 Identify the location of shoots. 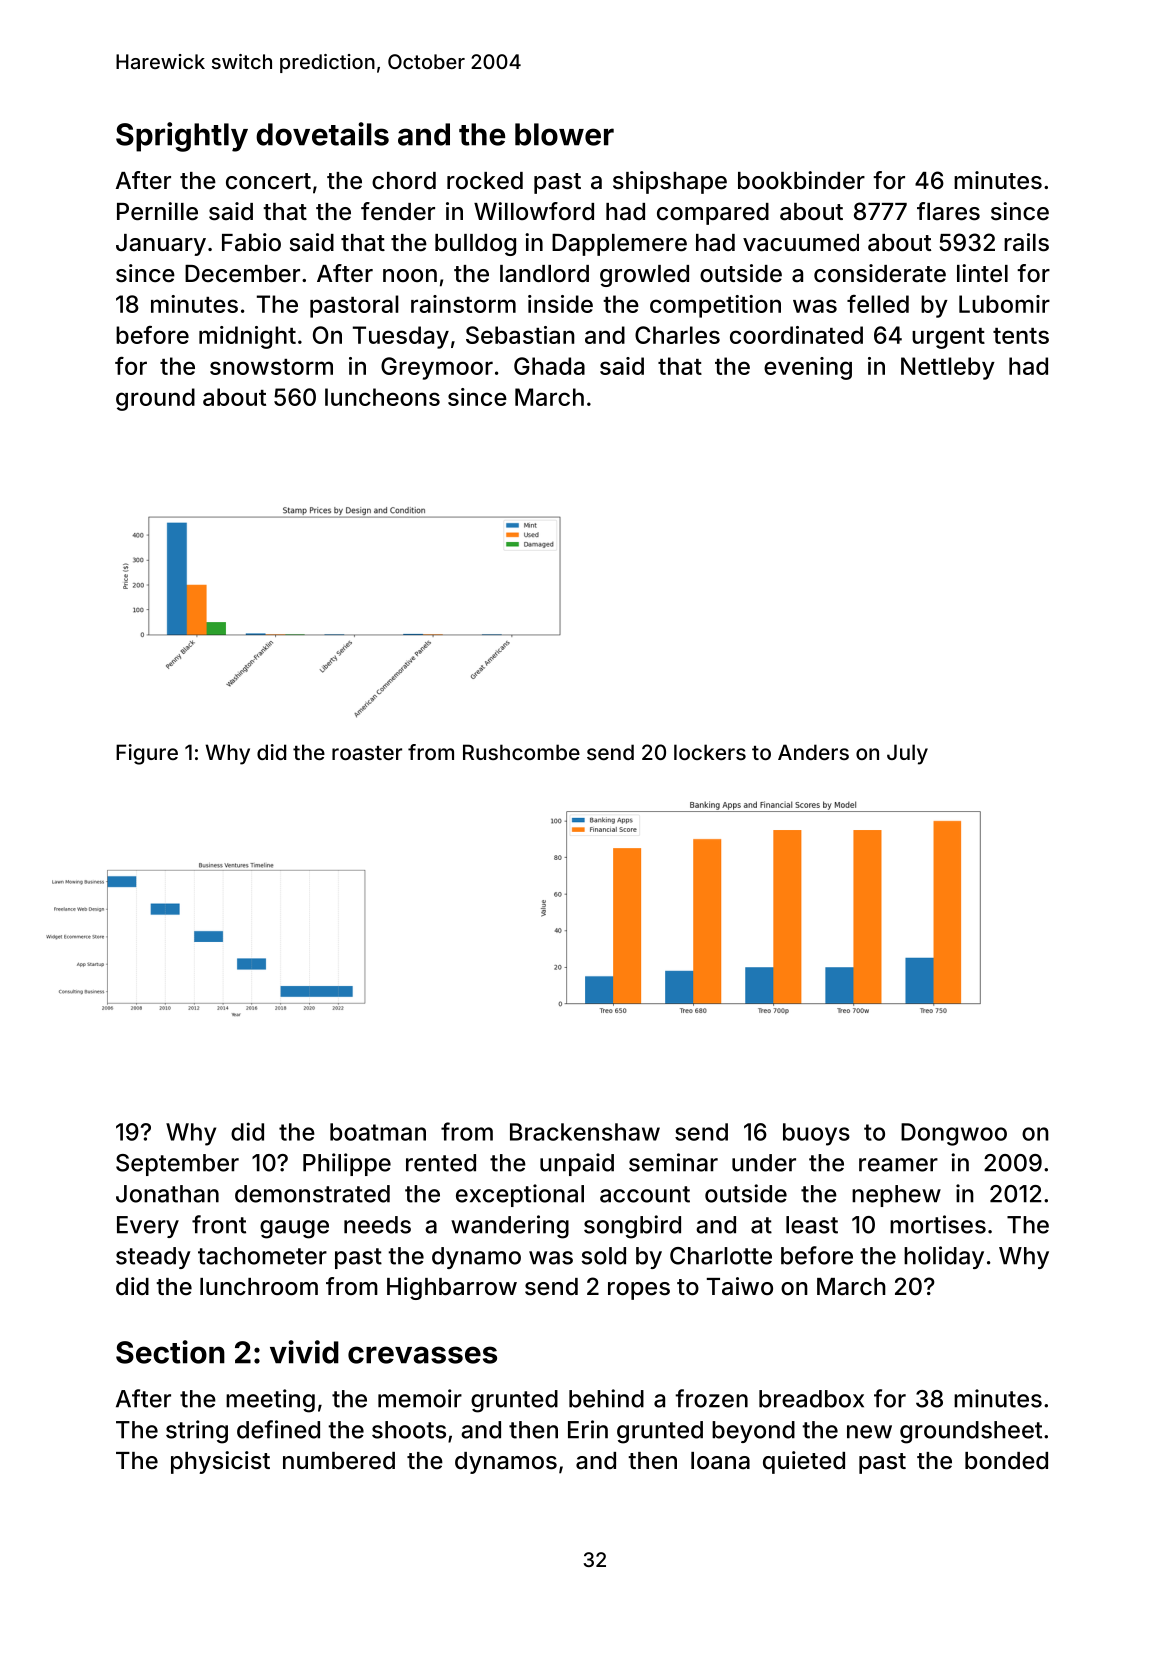
(409, 1430).
